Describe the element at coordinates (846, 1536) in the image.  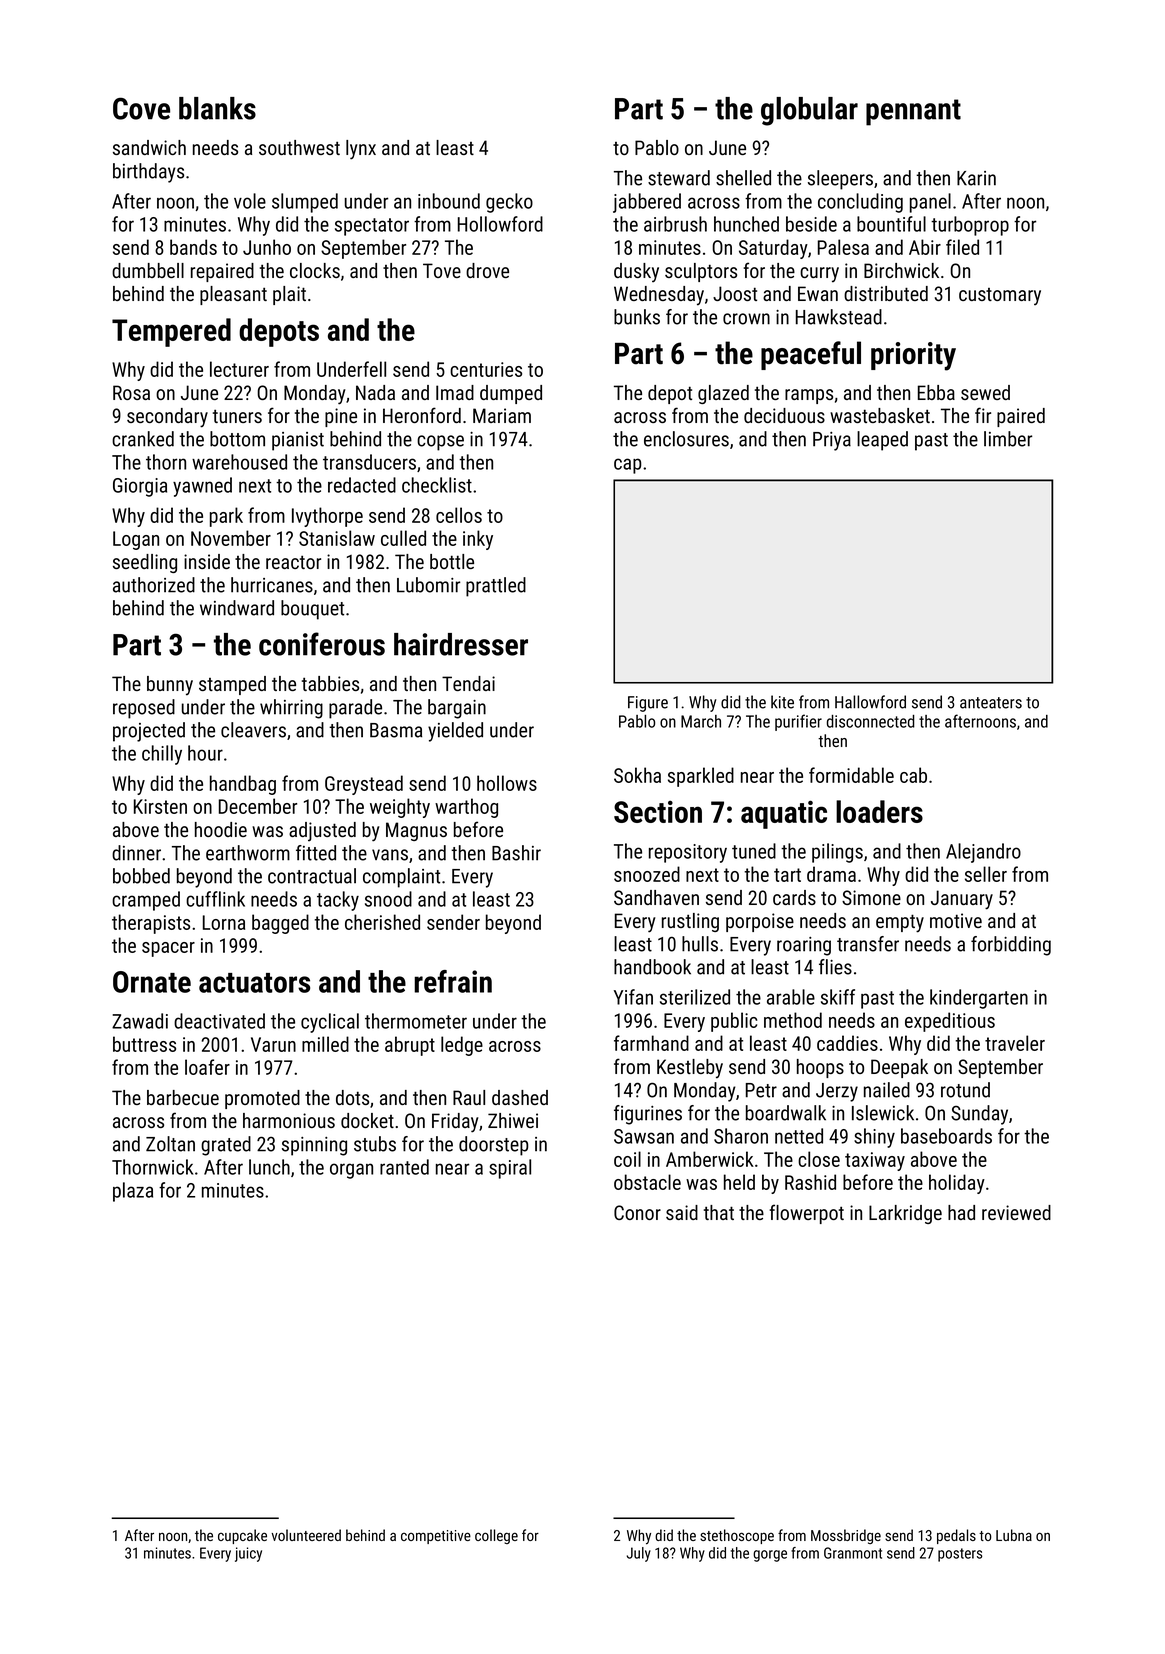
I see `Mossbridge` at that location.
